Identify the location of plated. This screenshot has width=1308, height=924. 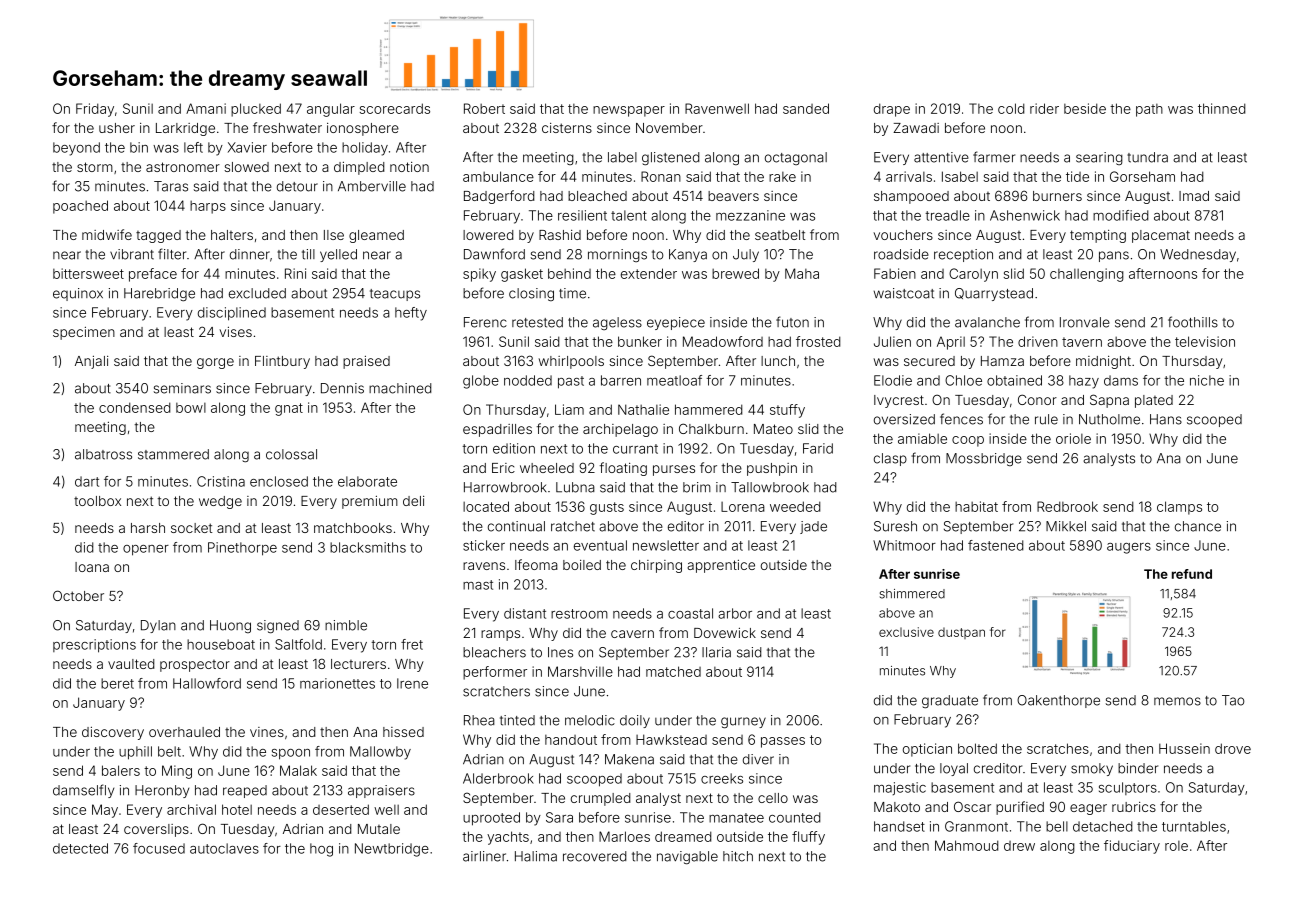
(1154, 401).
